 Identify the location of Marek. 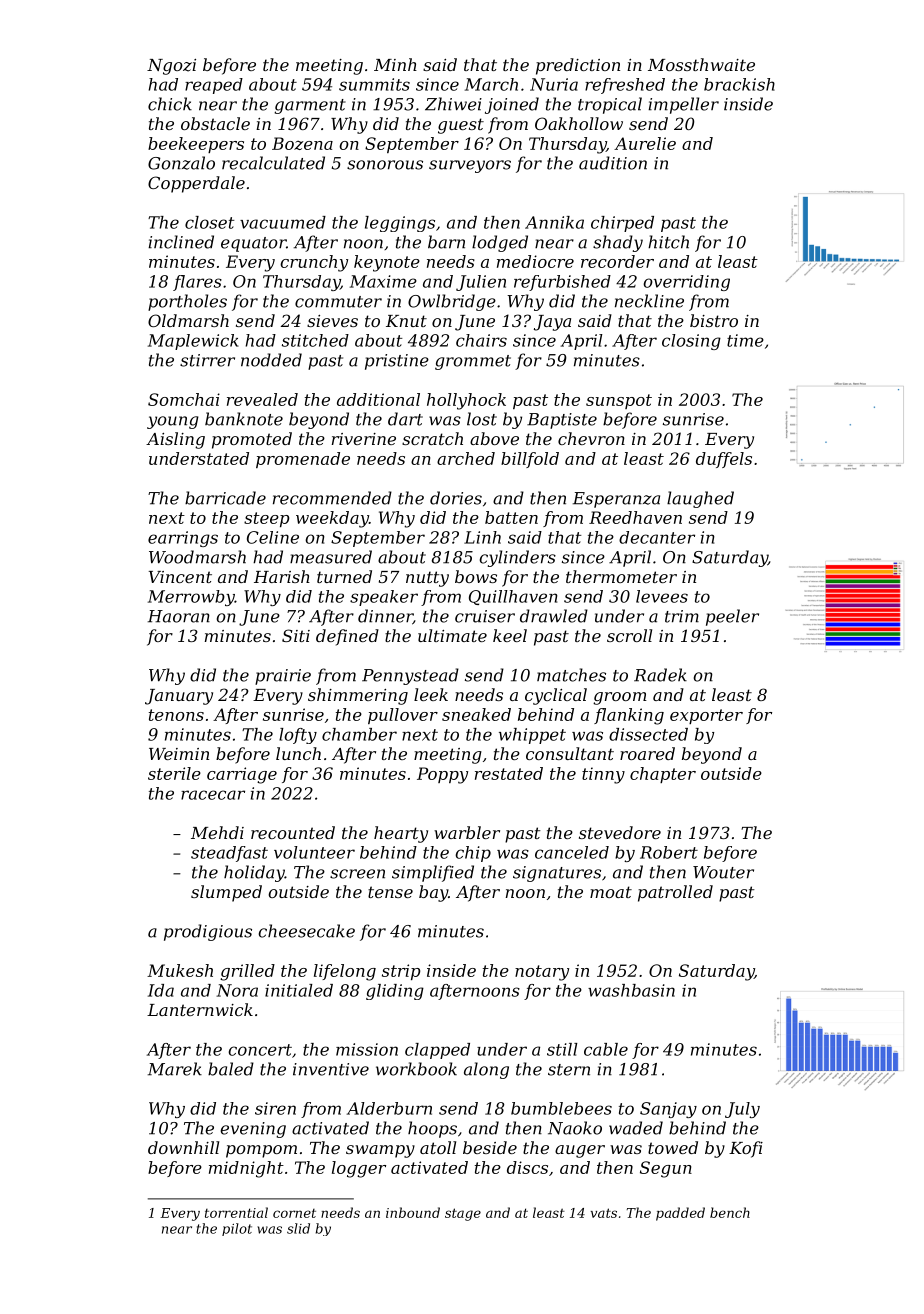
(175, 1069).
